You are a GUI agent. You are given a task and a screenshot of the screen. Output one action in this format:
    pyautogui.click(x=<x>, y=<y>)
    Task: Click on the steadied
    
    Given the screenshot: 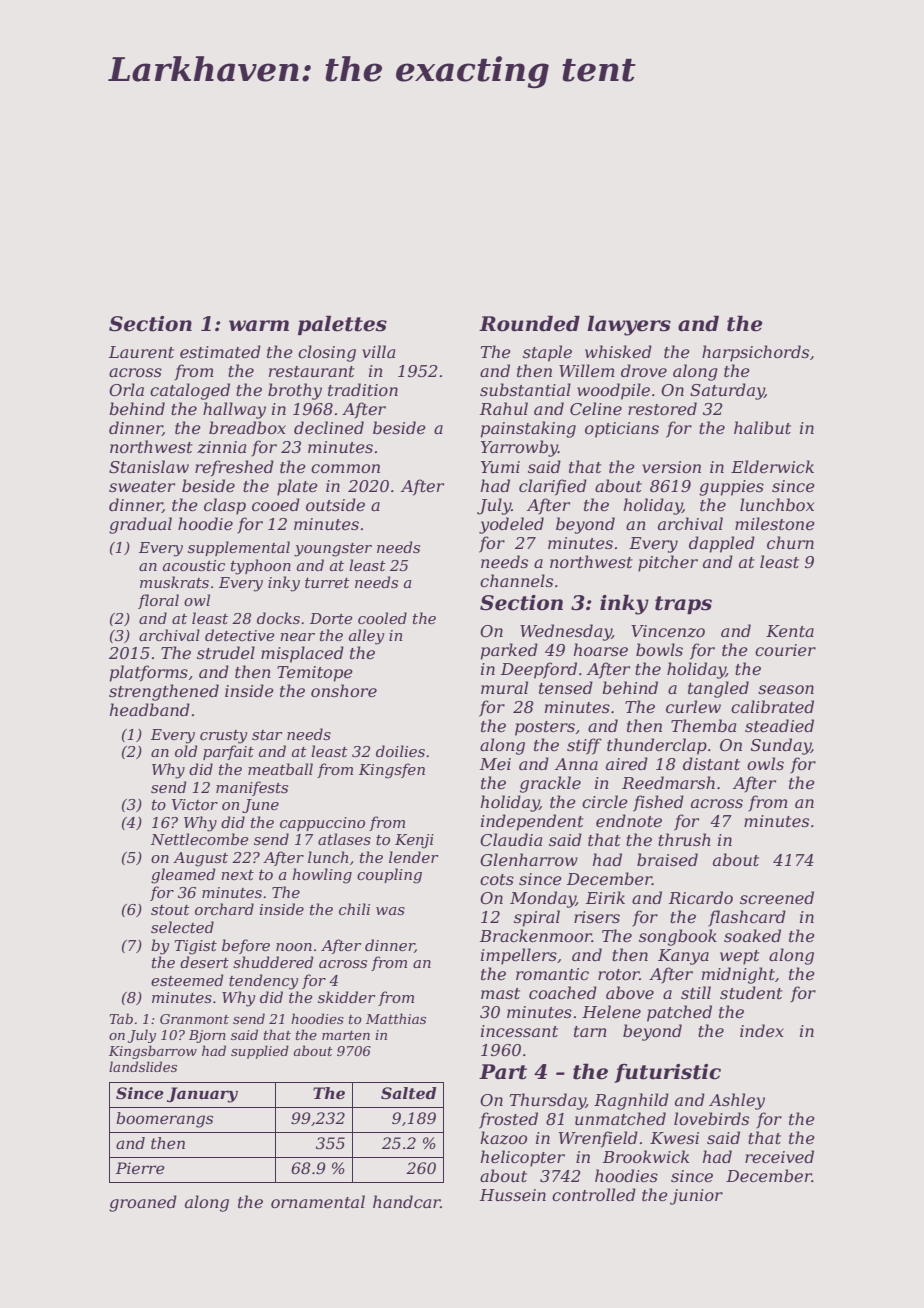 What is the action you would take?
    pyautogui.click(x=779, y=725)
